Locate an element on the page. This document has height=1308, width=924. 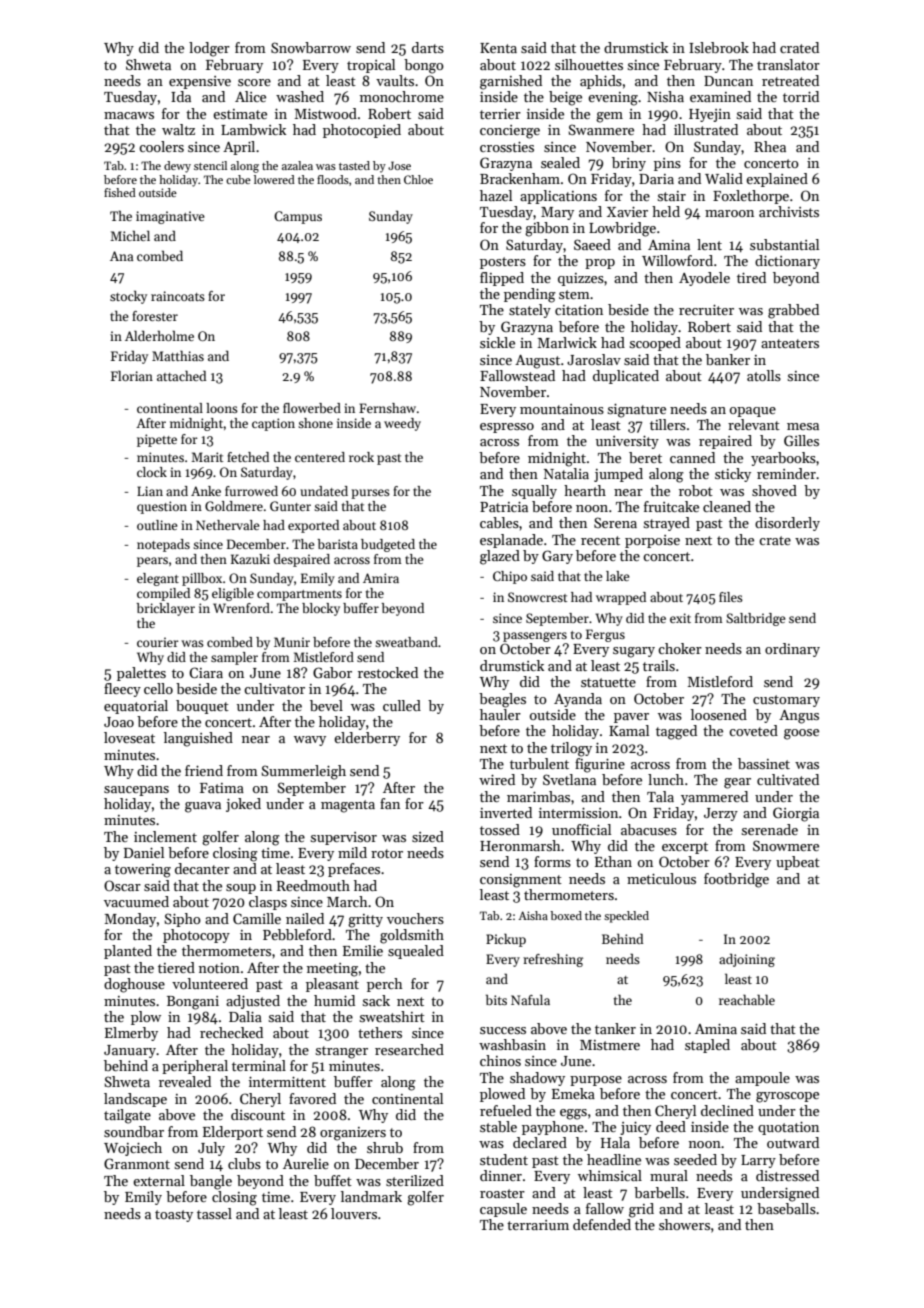
despaired is located at coordinates (302, 560).
